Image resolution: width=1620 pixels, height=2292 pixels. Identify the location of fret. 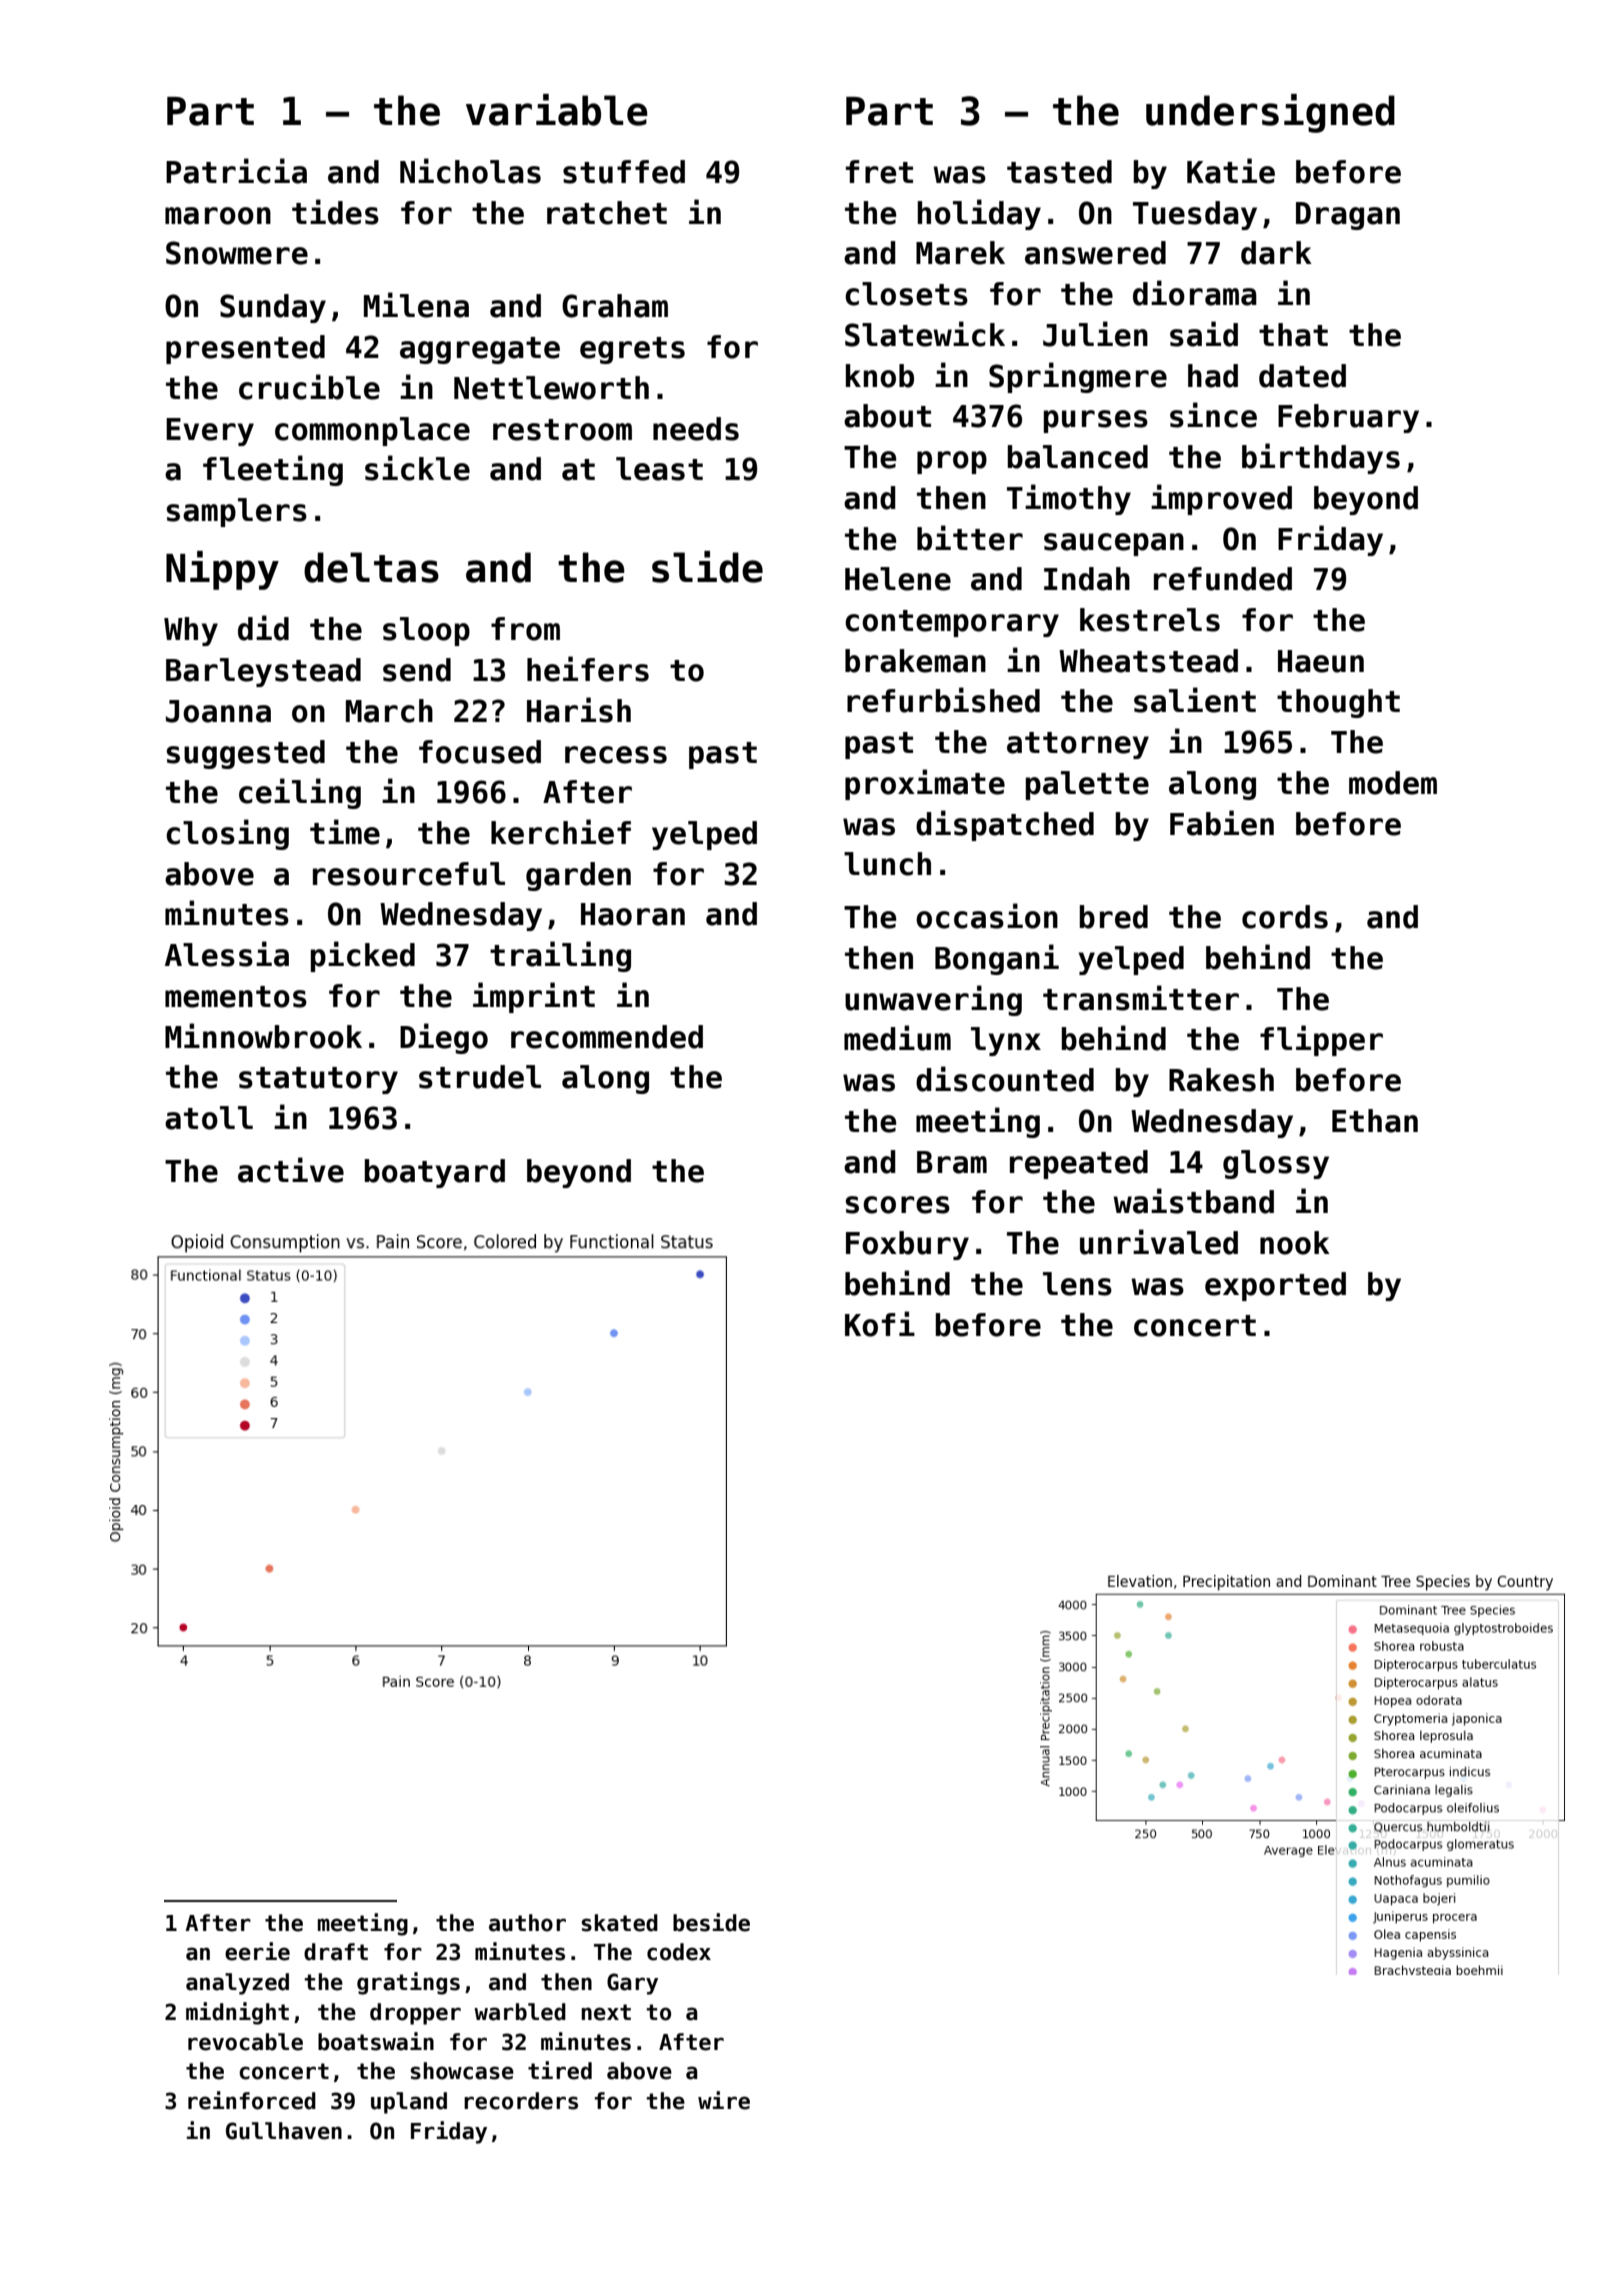
(879, 172).
